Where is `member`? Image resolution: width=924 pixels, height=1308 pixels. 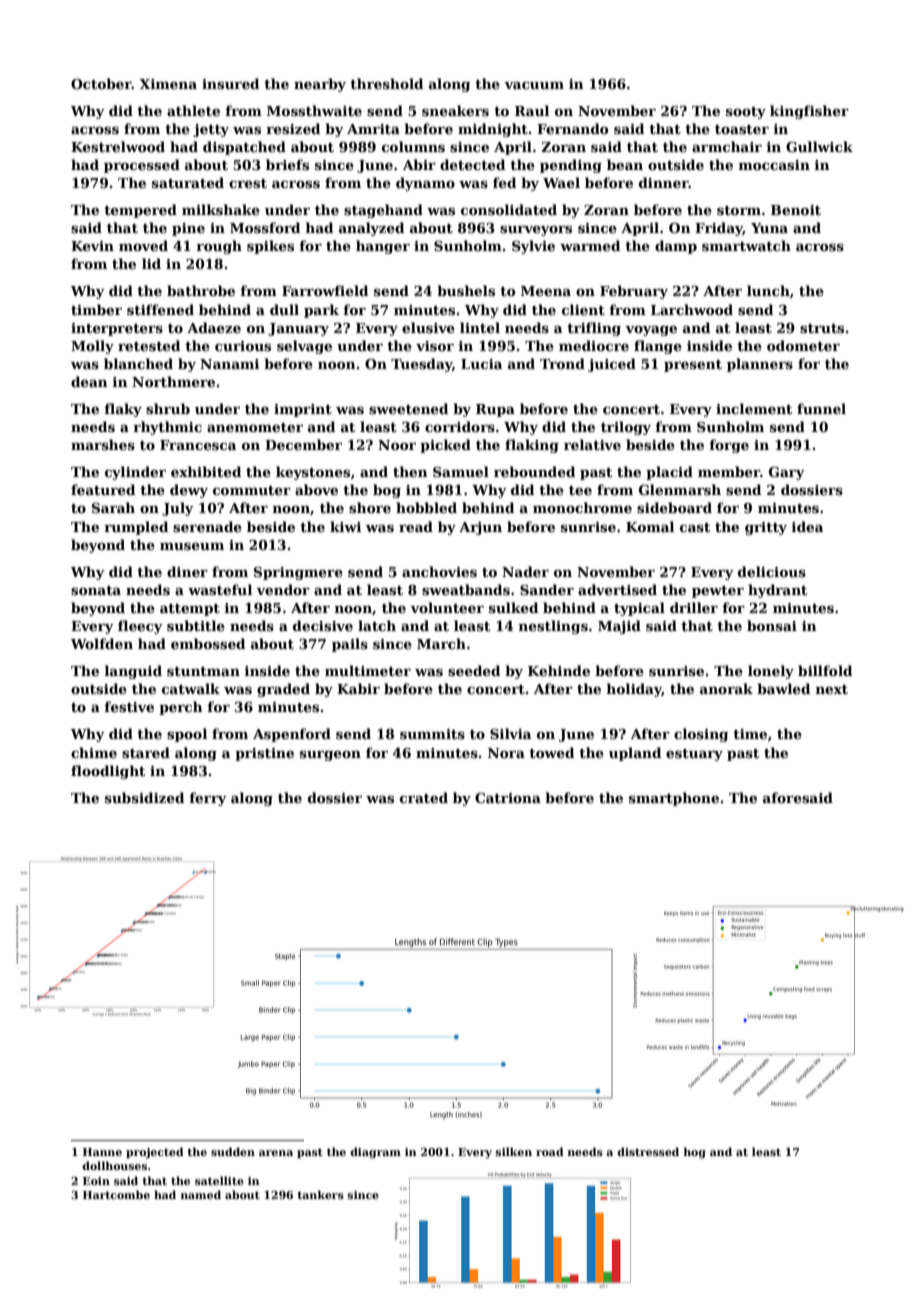 member is located at coordinates (729, 471).
